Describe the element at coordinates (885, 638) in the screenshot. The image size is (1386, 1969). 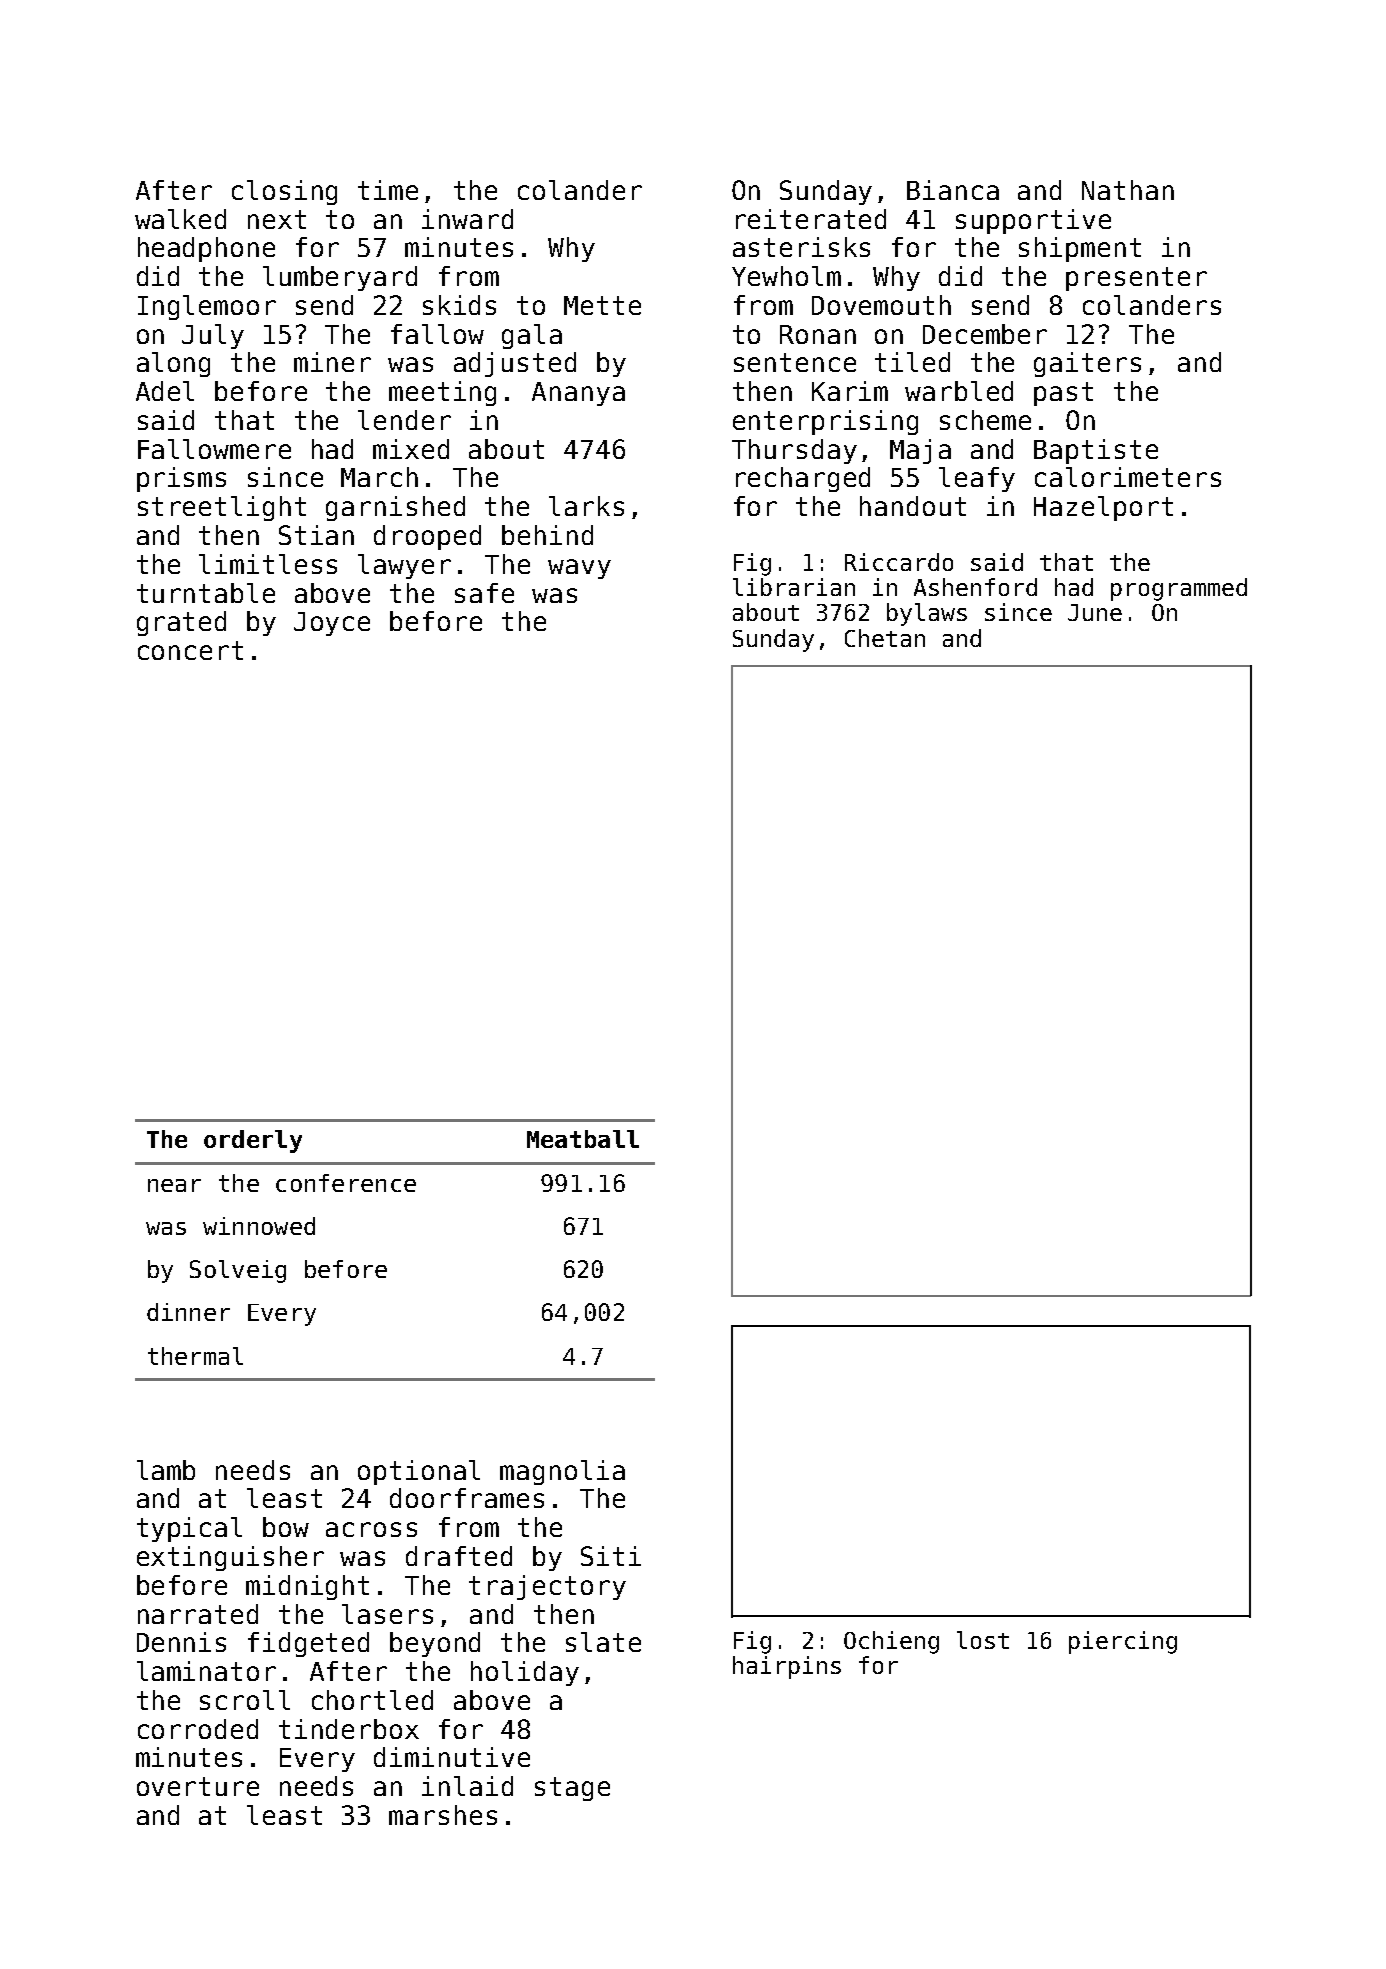
I see `Chetan` at that location.
